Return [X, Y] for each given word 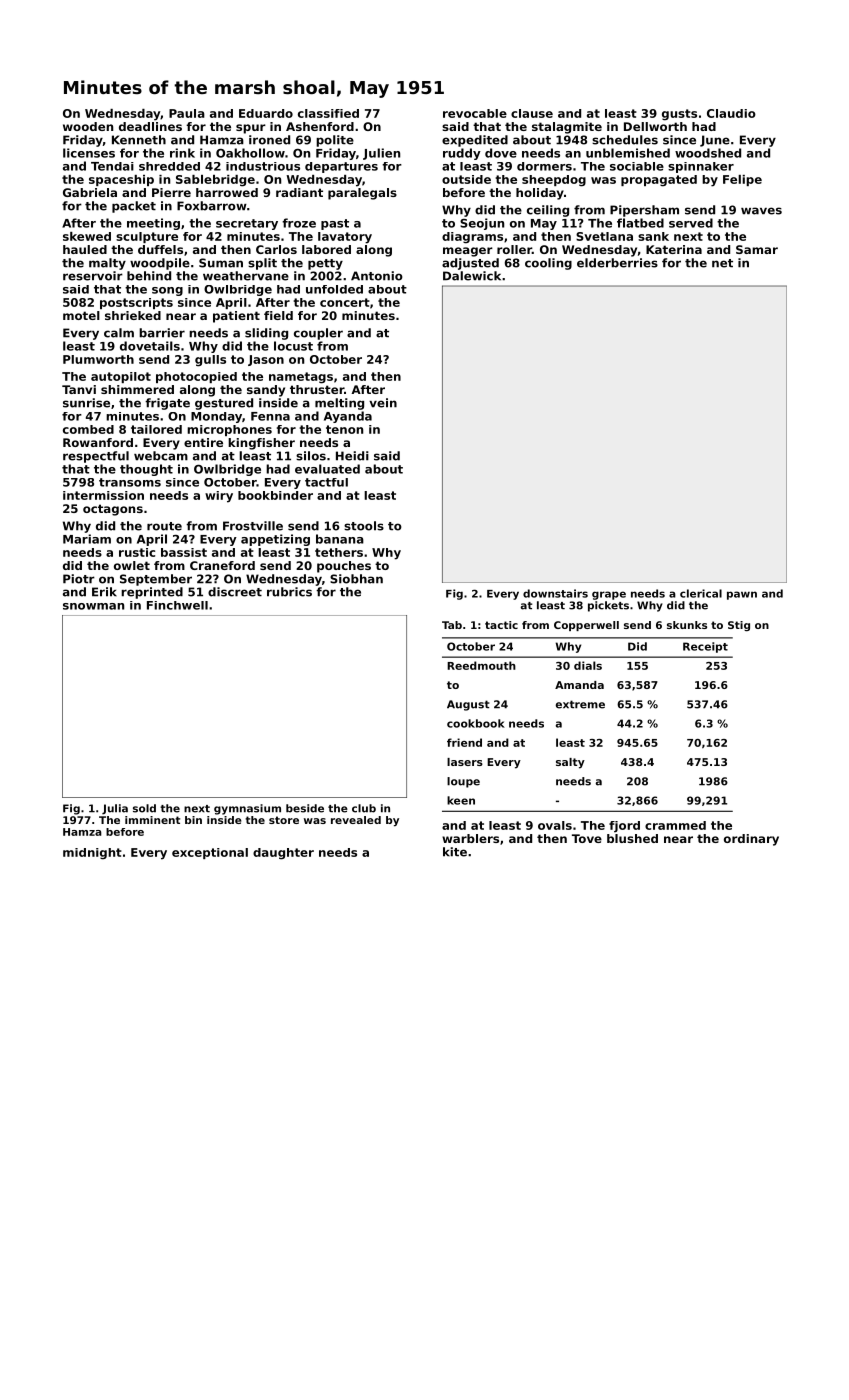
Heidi [352, 456]
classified [328, 113]
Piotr [79, 579]
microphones [229, 430]
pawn [742, 595]
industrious [263, 166]
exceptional [210, 853]
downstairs [555, 593]
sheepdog [554, 181]
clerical [701, 593]
